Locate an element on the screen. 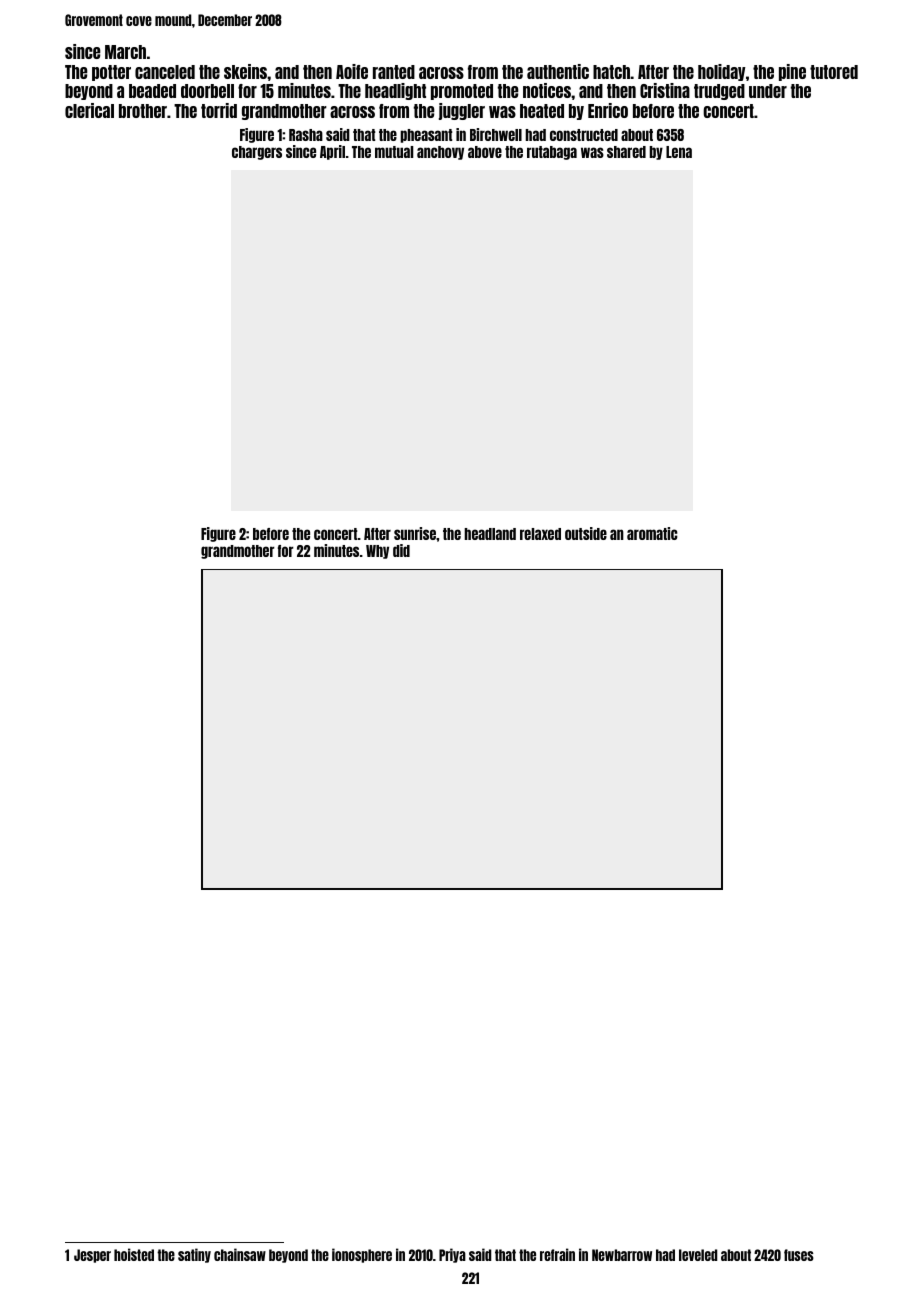  chargers is located at coordinates (257, 153).
